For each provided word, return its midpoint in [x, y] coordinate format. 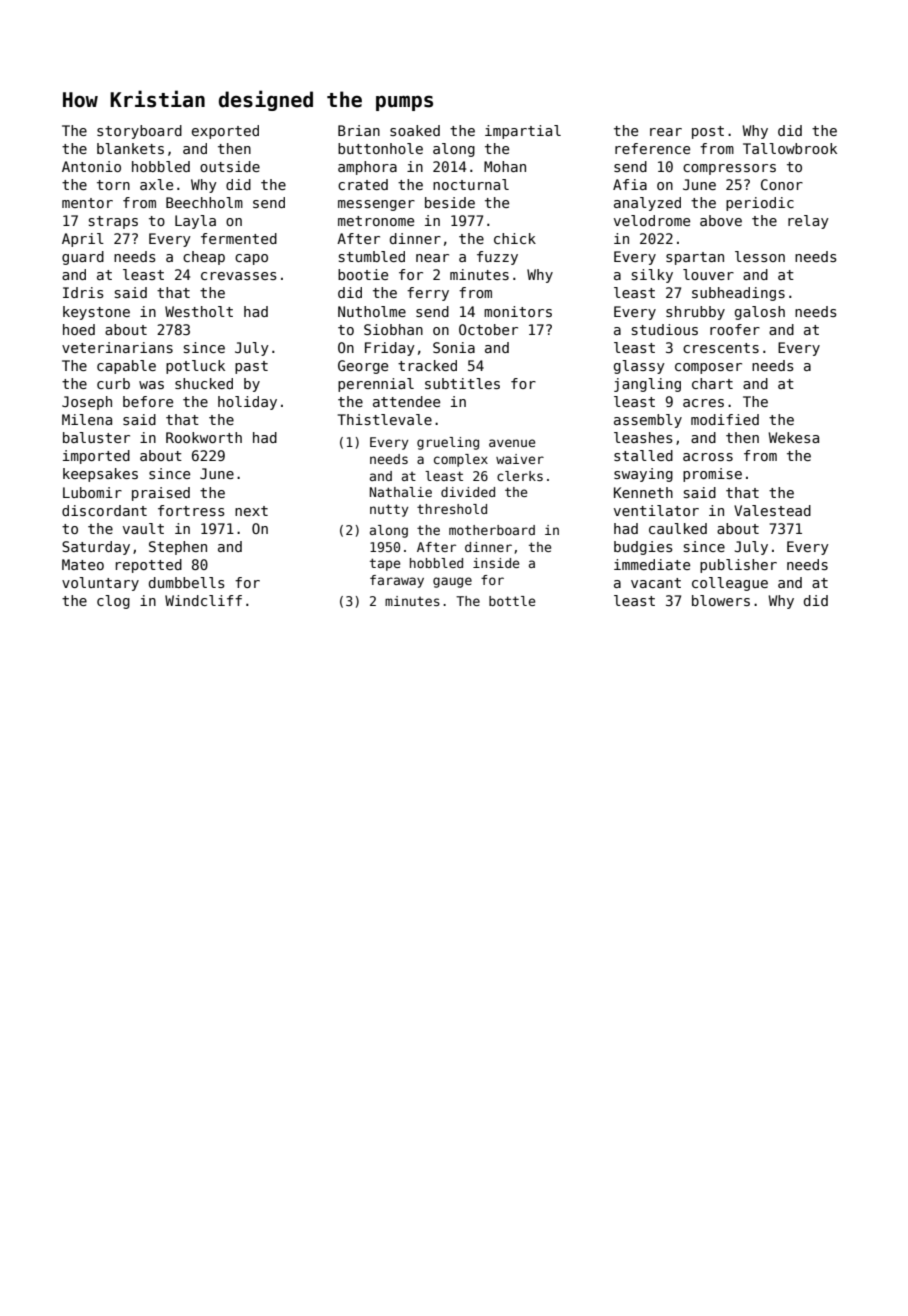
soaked [415, 130]
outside [230, 166]
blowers [721, 600]
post [708, 132]
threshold [452, 509]
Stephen [178, 548]
